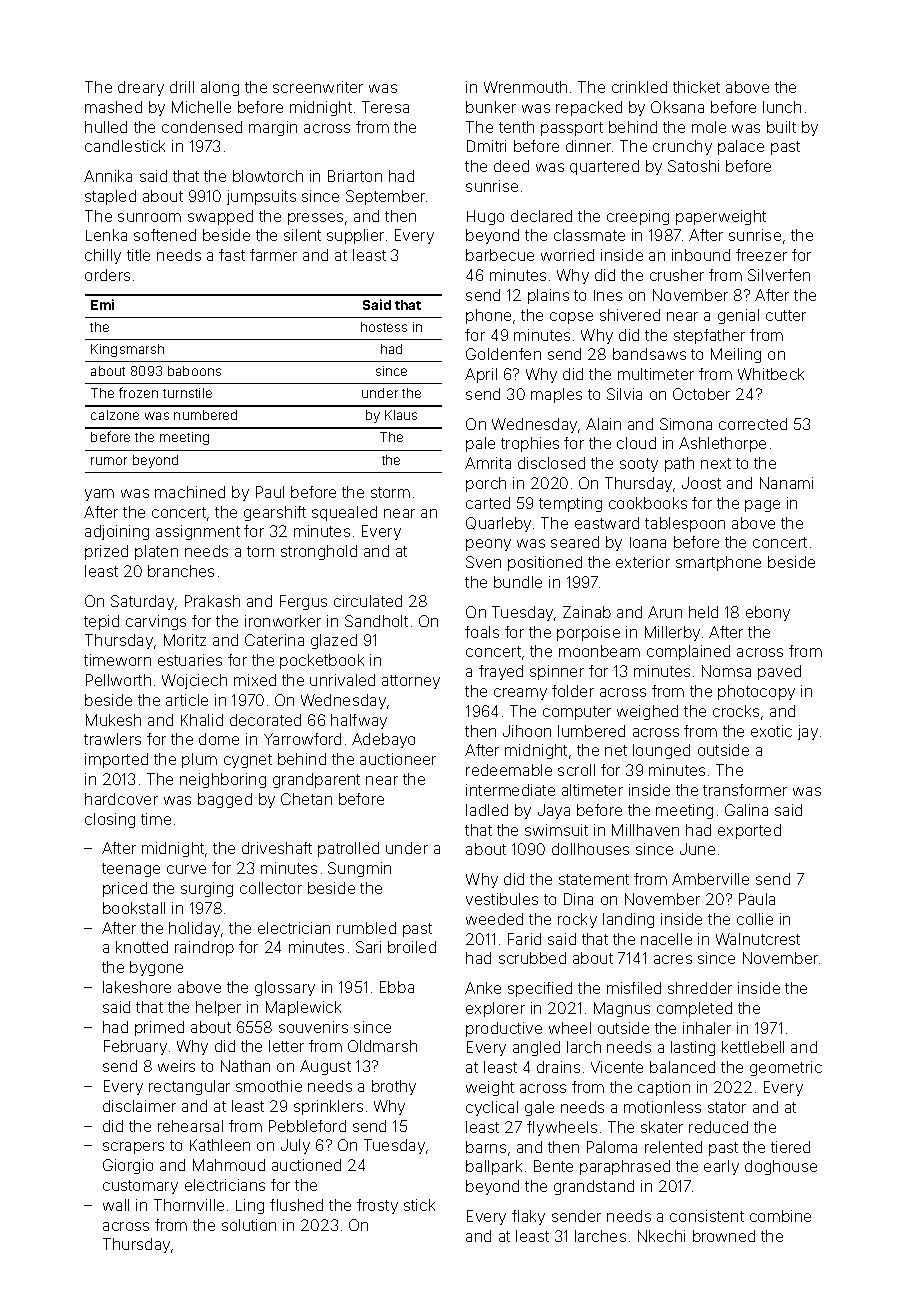  I want to click on drill, so click(182, 87).
